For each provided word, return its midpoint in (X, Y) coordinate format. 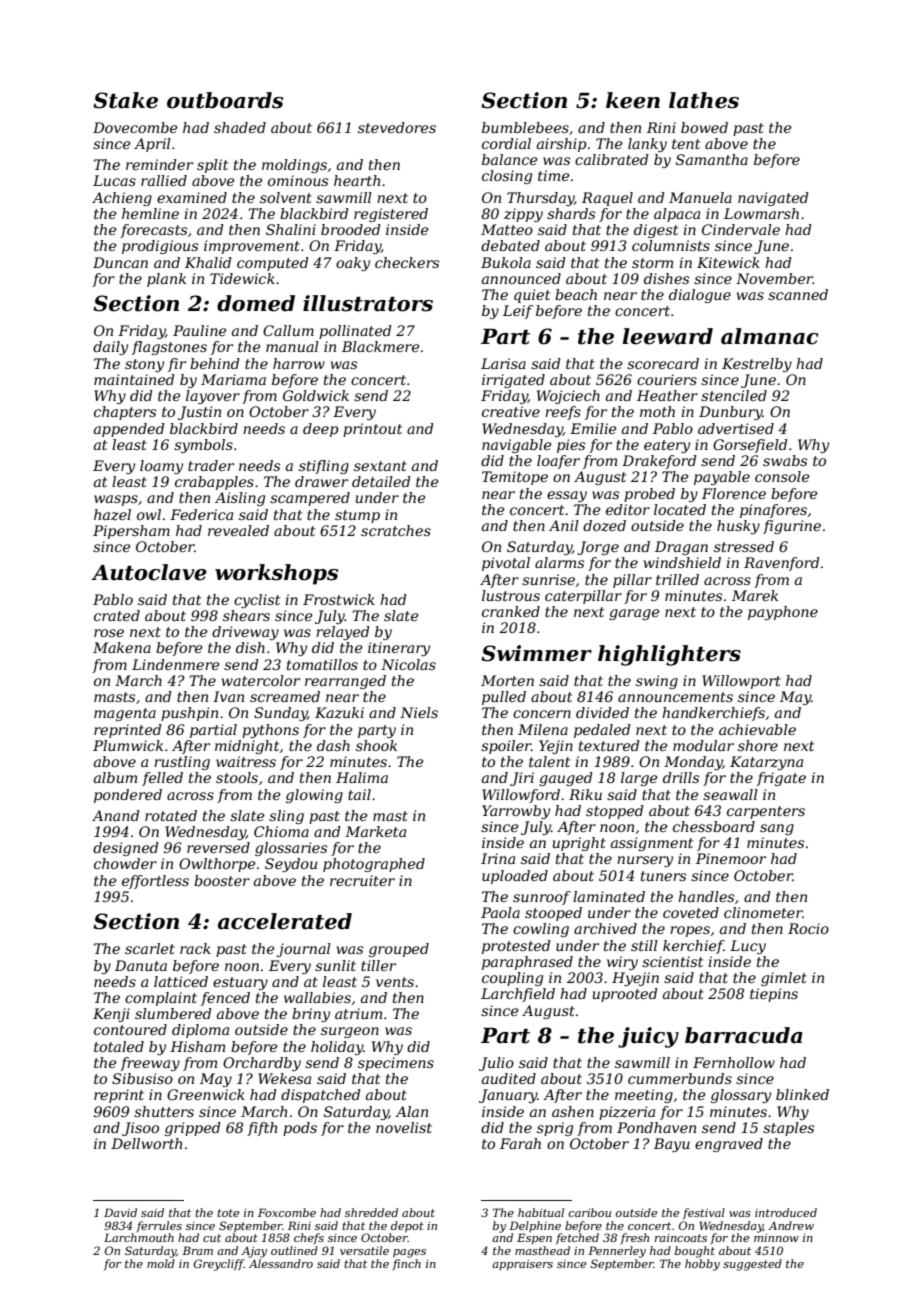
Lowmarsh (761, 213)
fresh (635, 1238)
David (120, 1212)
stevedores (397, 127)
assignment (652, 844)
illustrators (368, 303)
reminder (159, 164)
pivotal (506, 564)
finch (407, 1264)
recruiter (362, 880)
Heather (667, 395)
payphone (783, 613)
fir (177, 365)
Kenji (111, 1015)
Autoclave (149, 572)
